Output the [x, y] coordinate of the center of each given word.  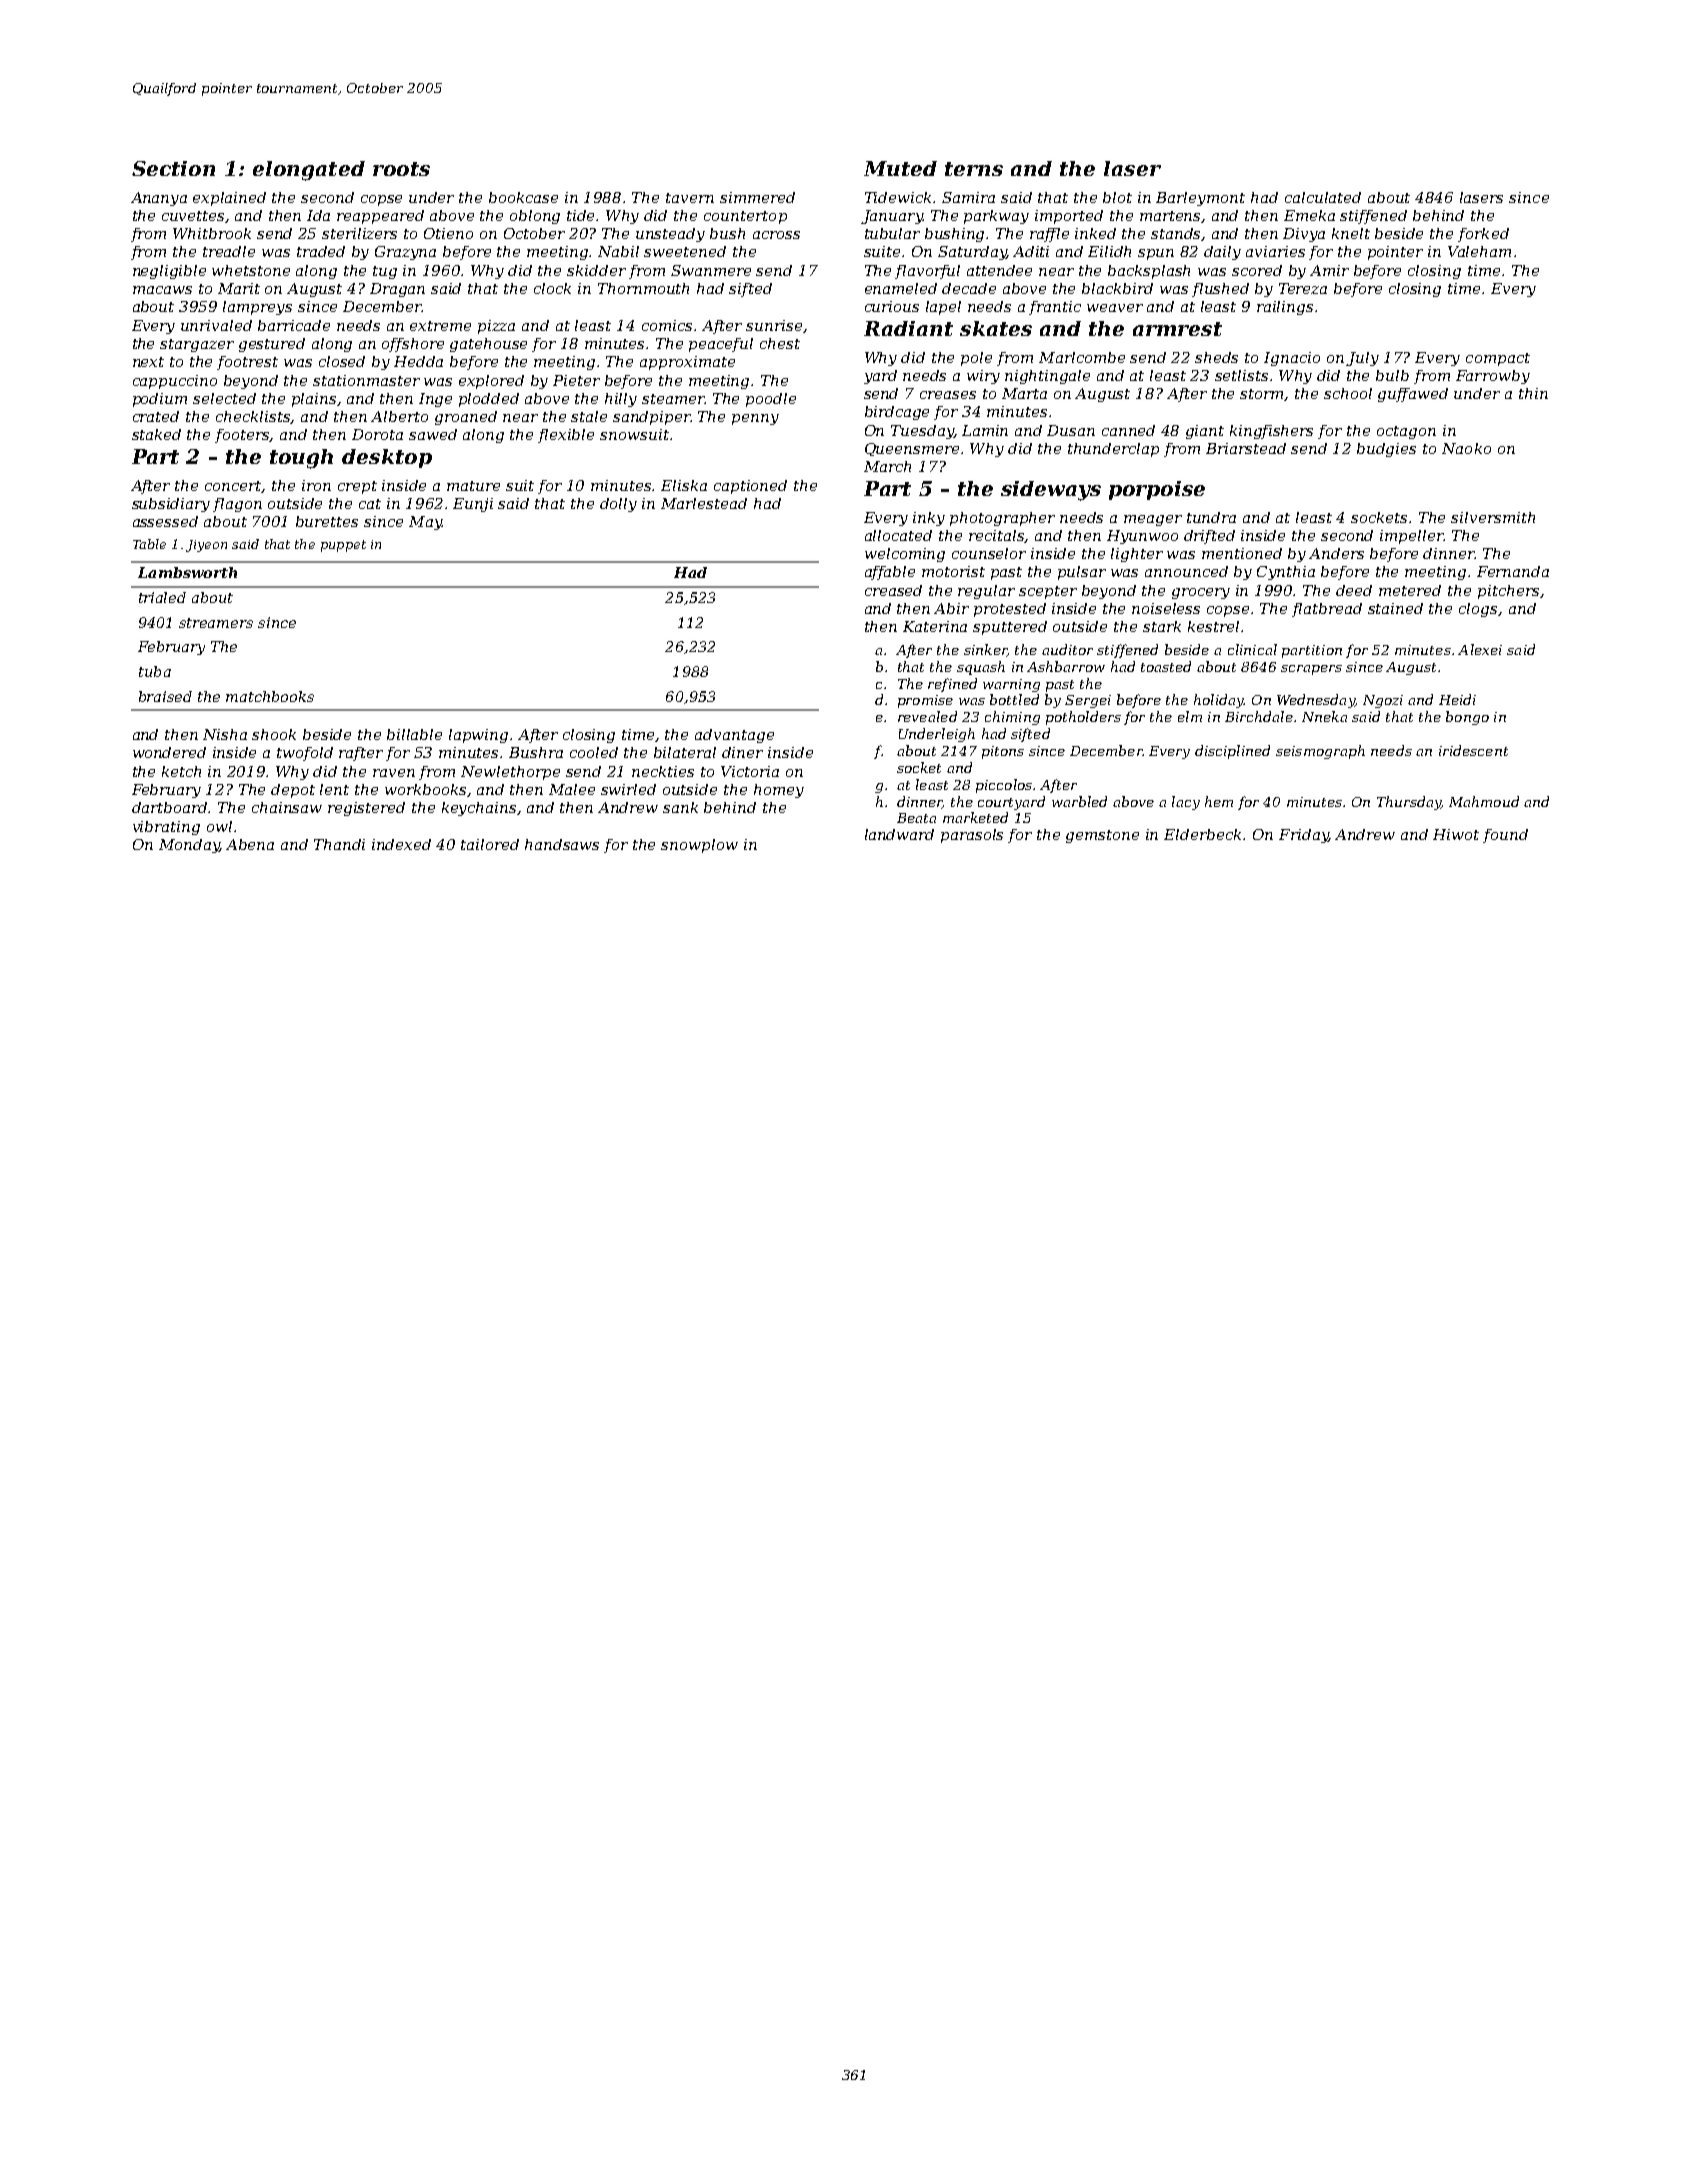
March [887, 466]
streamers [216, 623]
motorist [953, 571]
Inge [435, 400]
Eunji [473, 505]
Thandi [339, 844]
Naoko [1466, 448]
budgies [1386, 450]
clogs [1479, 610]
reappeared [380, 217]
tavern [690, 198]
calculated [1323, 197]
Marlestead [704, 503]
